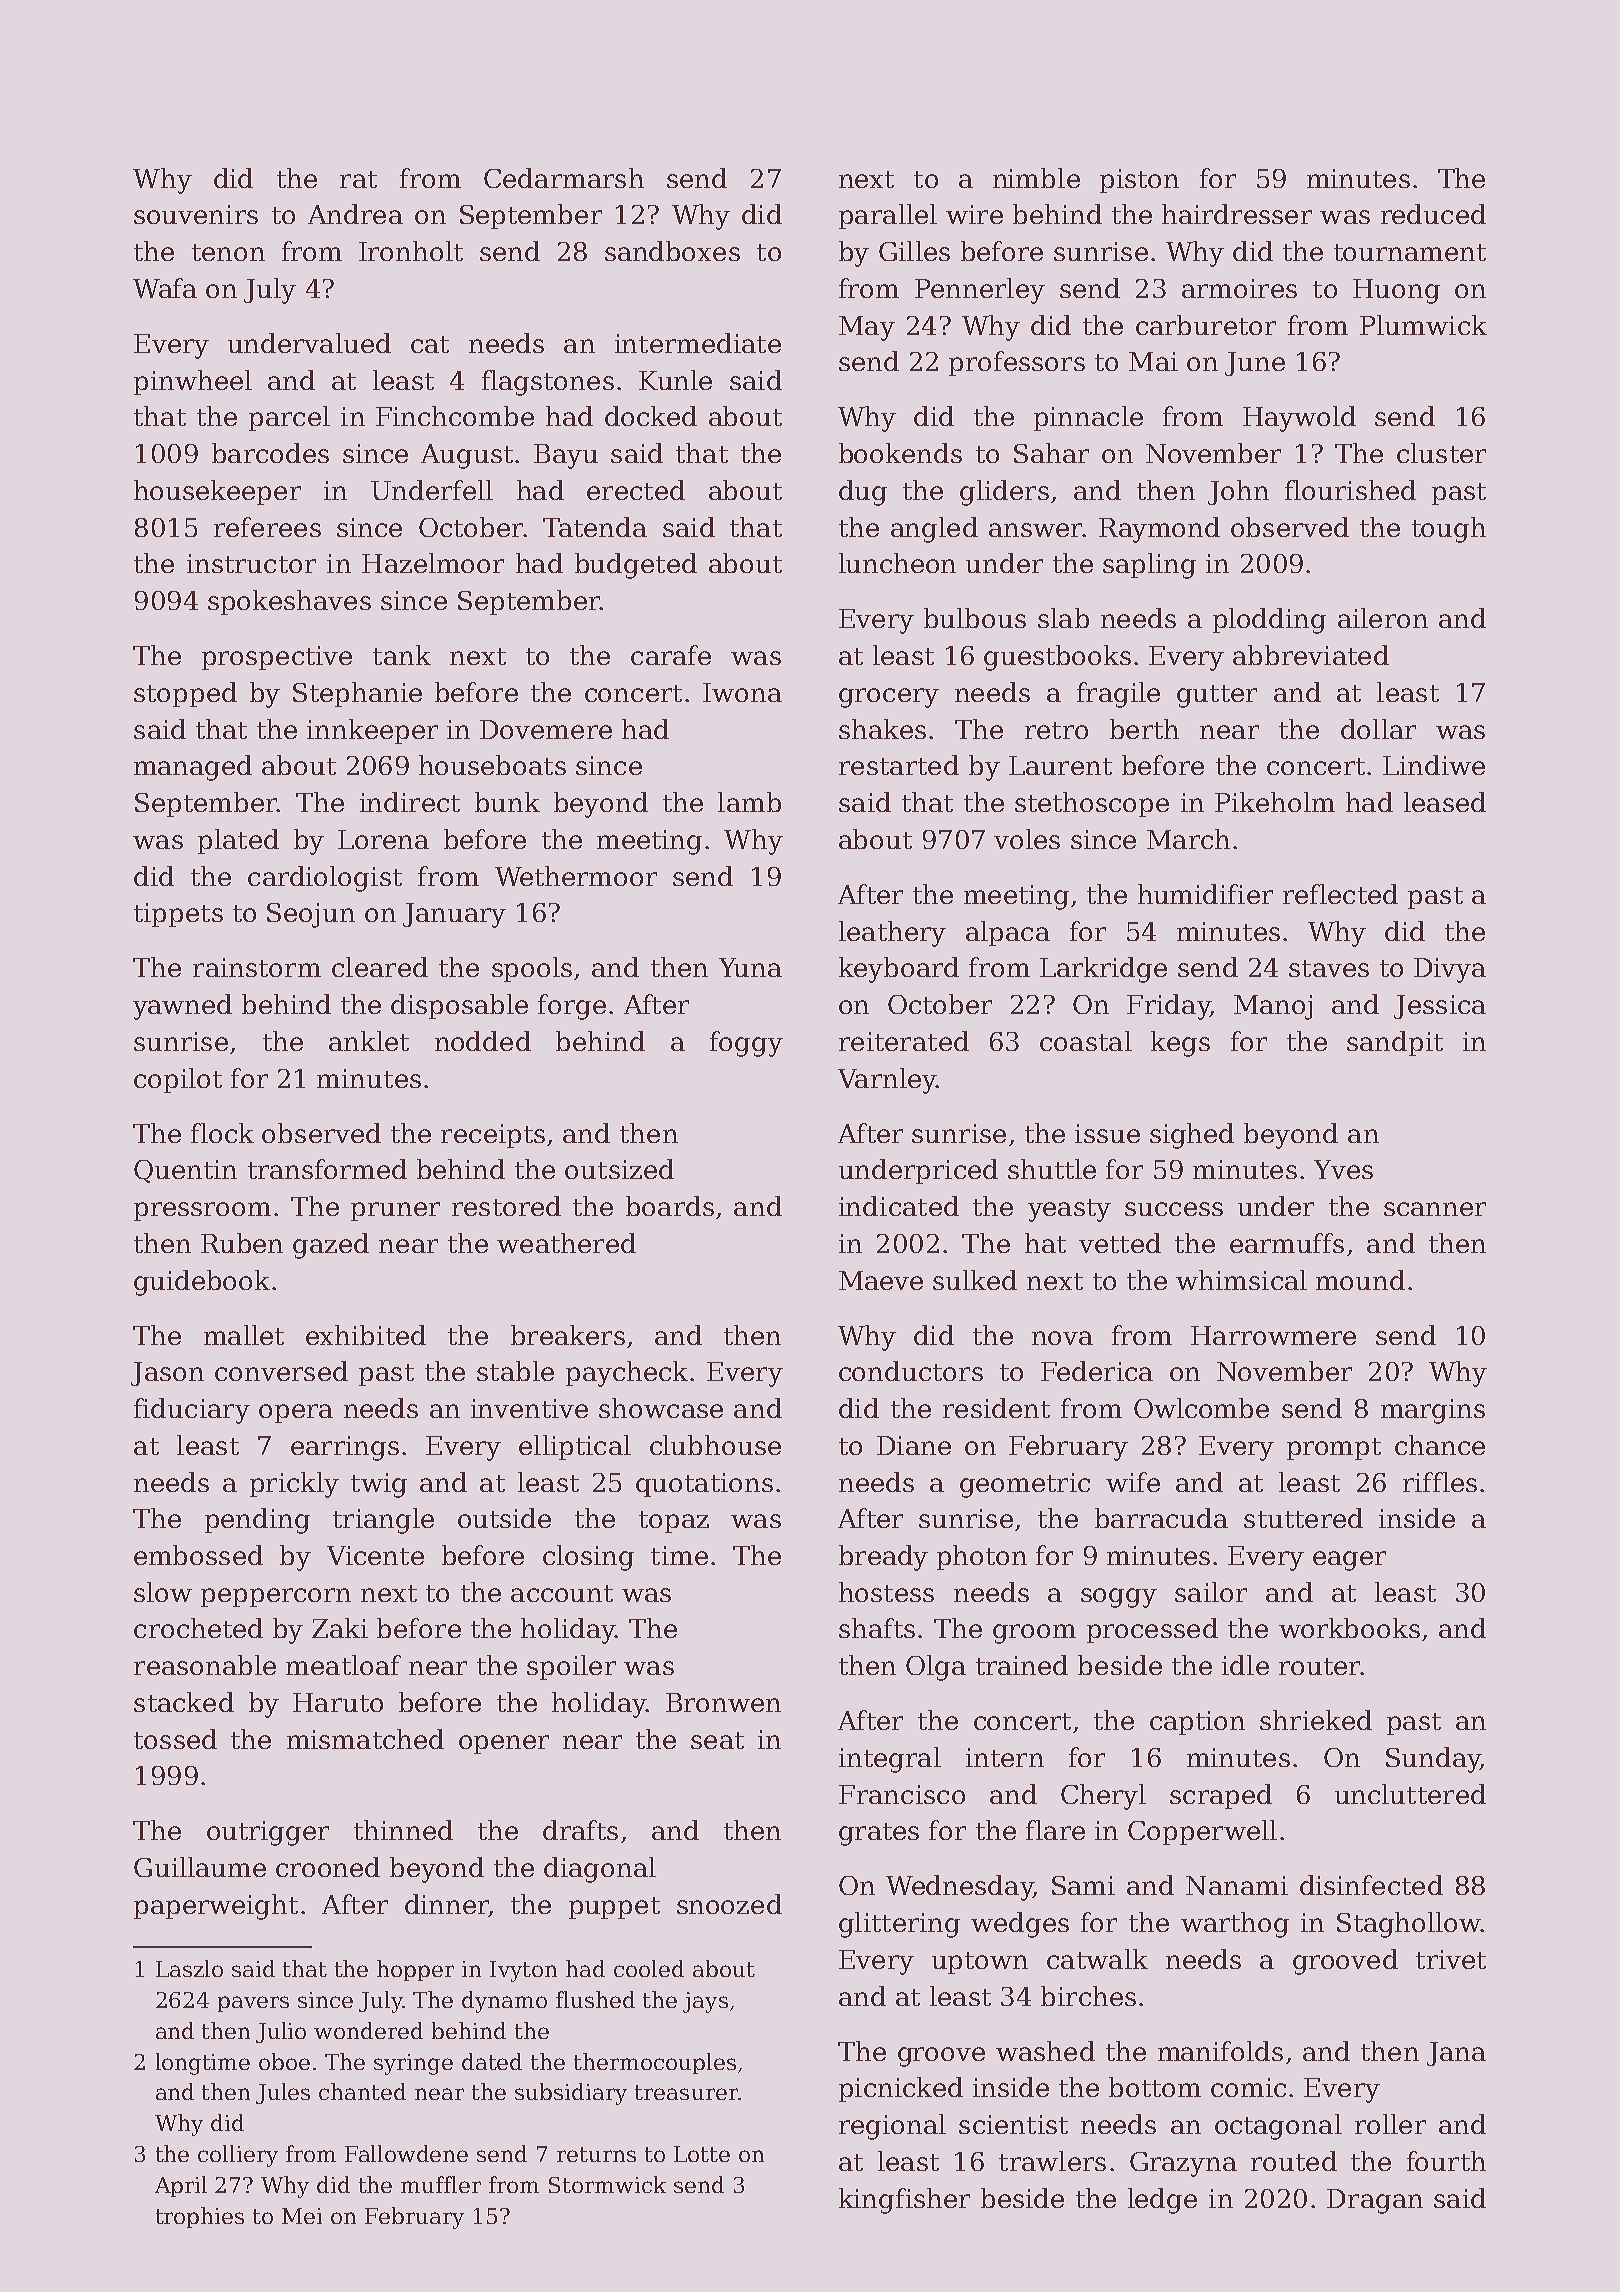 Image resolution: width=1620 pixels, height=2292 pixels. Describe the element at coordinates (863, 493) in the screenshot. I see `dug` at that location.
